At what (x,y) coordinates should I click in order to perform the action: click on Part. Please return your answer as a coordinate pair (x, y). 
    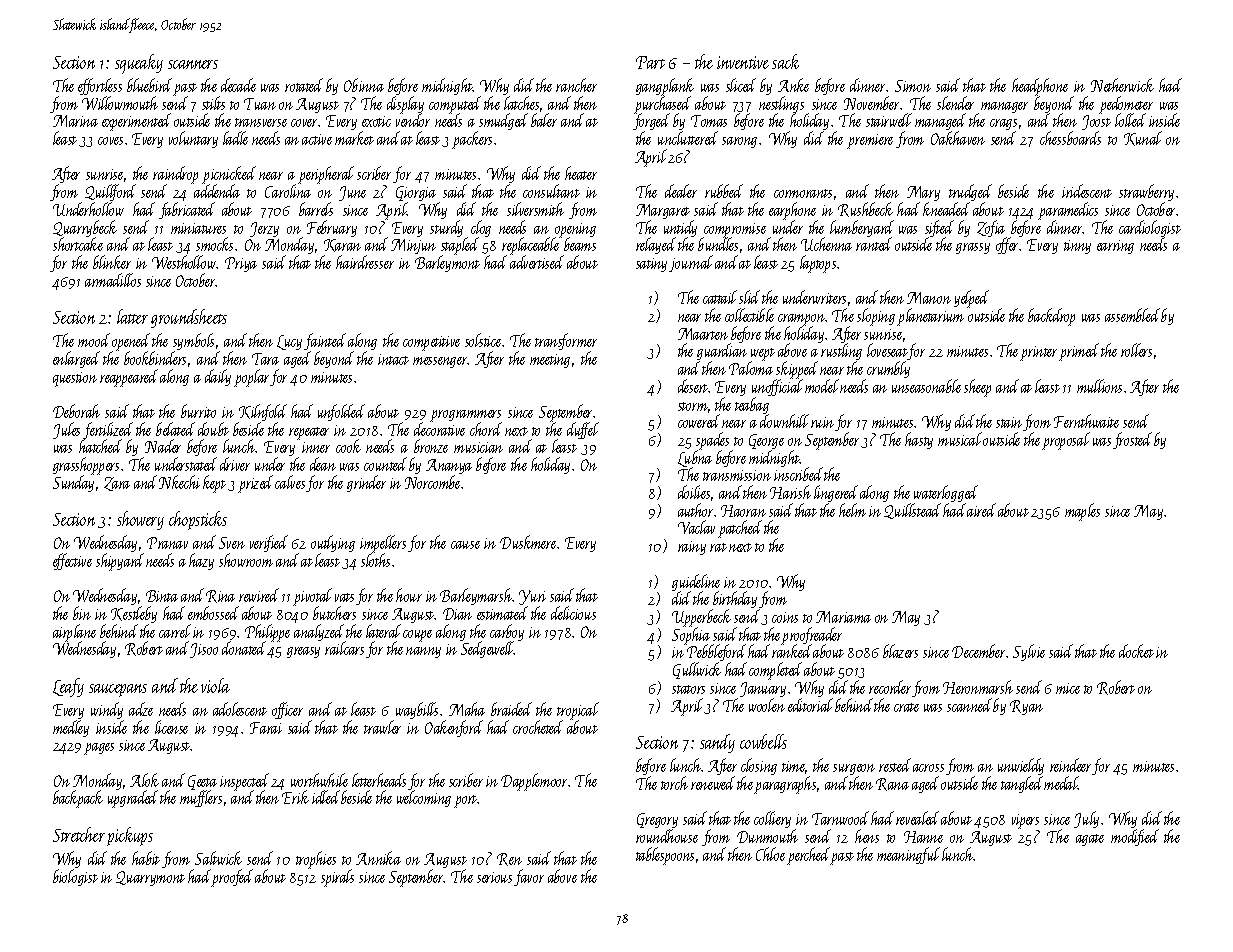
    Looking at the image, I should click on (650, 62).
